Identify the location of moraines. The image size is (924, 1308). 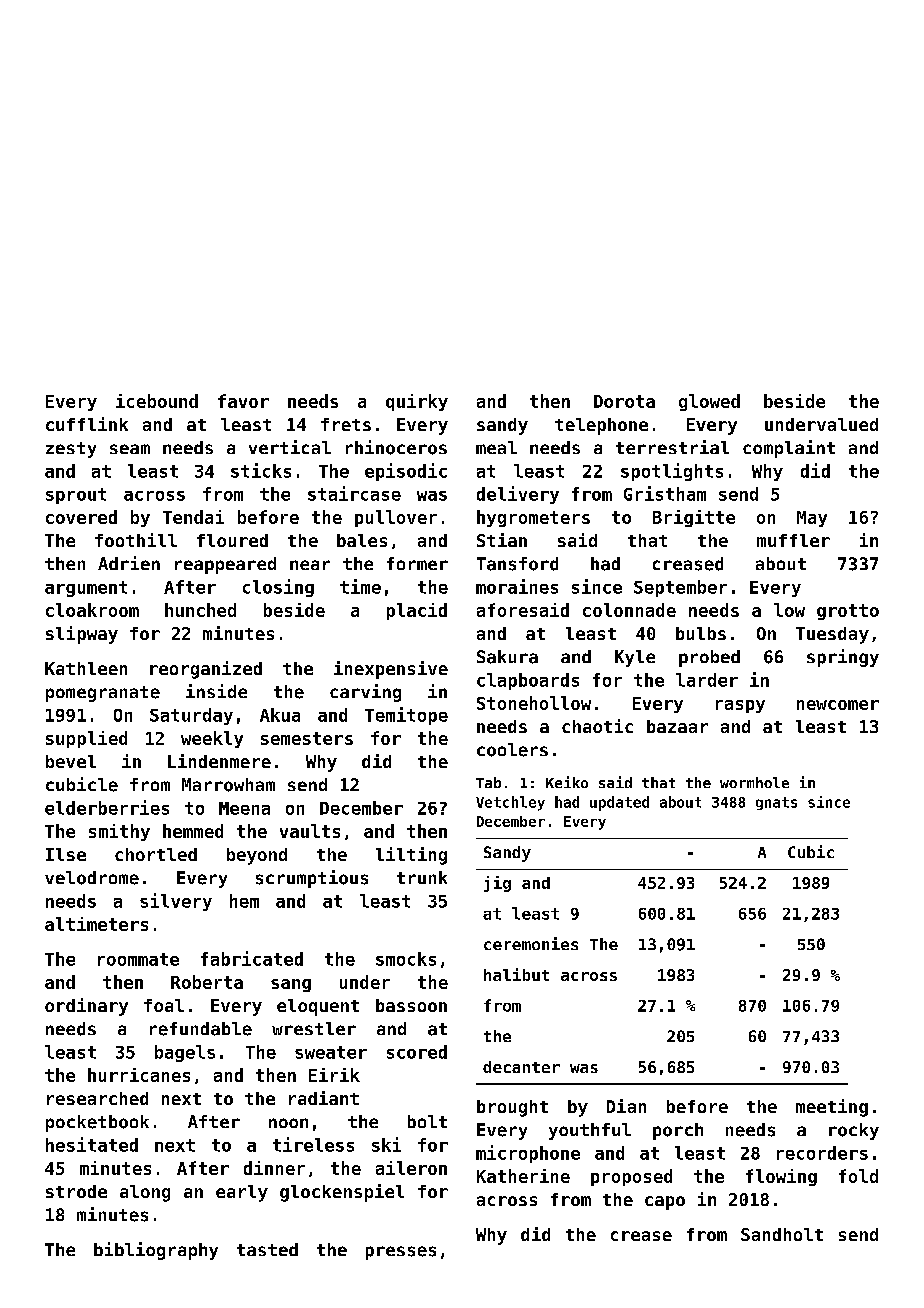
(517, 586).
